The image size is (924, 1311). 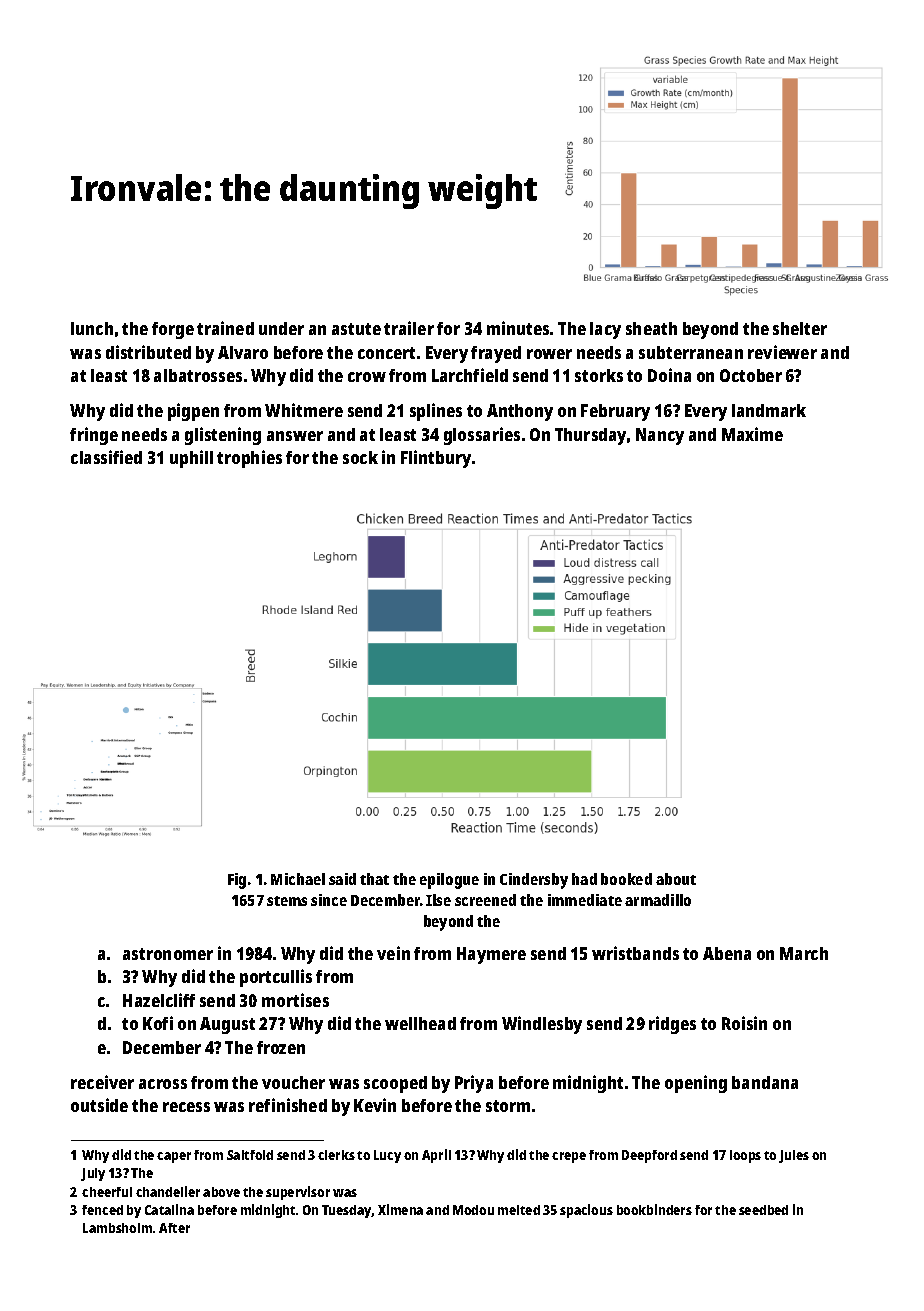 What do you see at coordinates (304, 410) in the document?
I see `Whitmere` at bounding box center [304, 410].
